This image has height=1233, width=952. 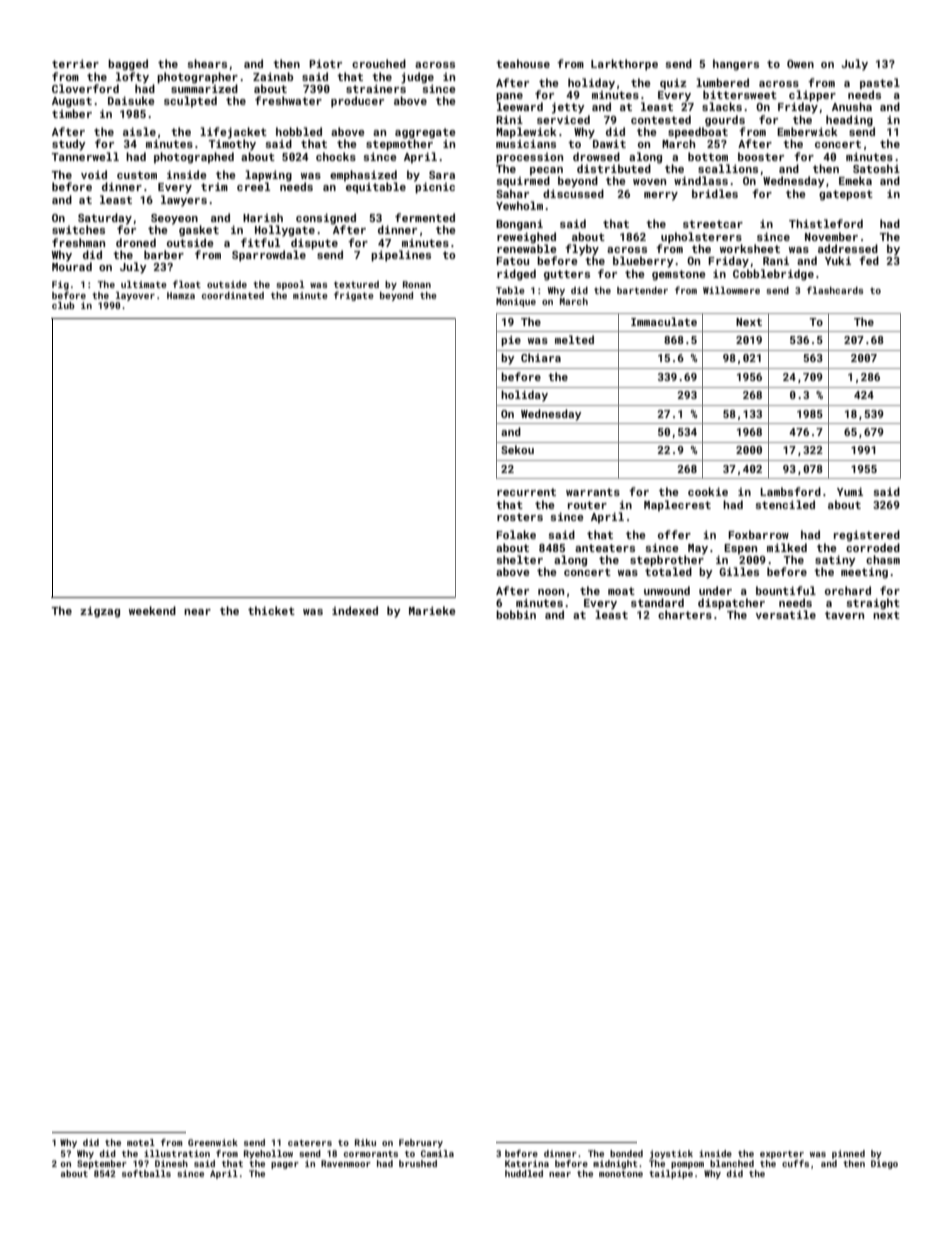 What do you see at coordinates (850, 492) in the image?
I see `Yumi` at bounding box center [850, 492].
